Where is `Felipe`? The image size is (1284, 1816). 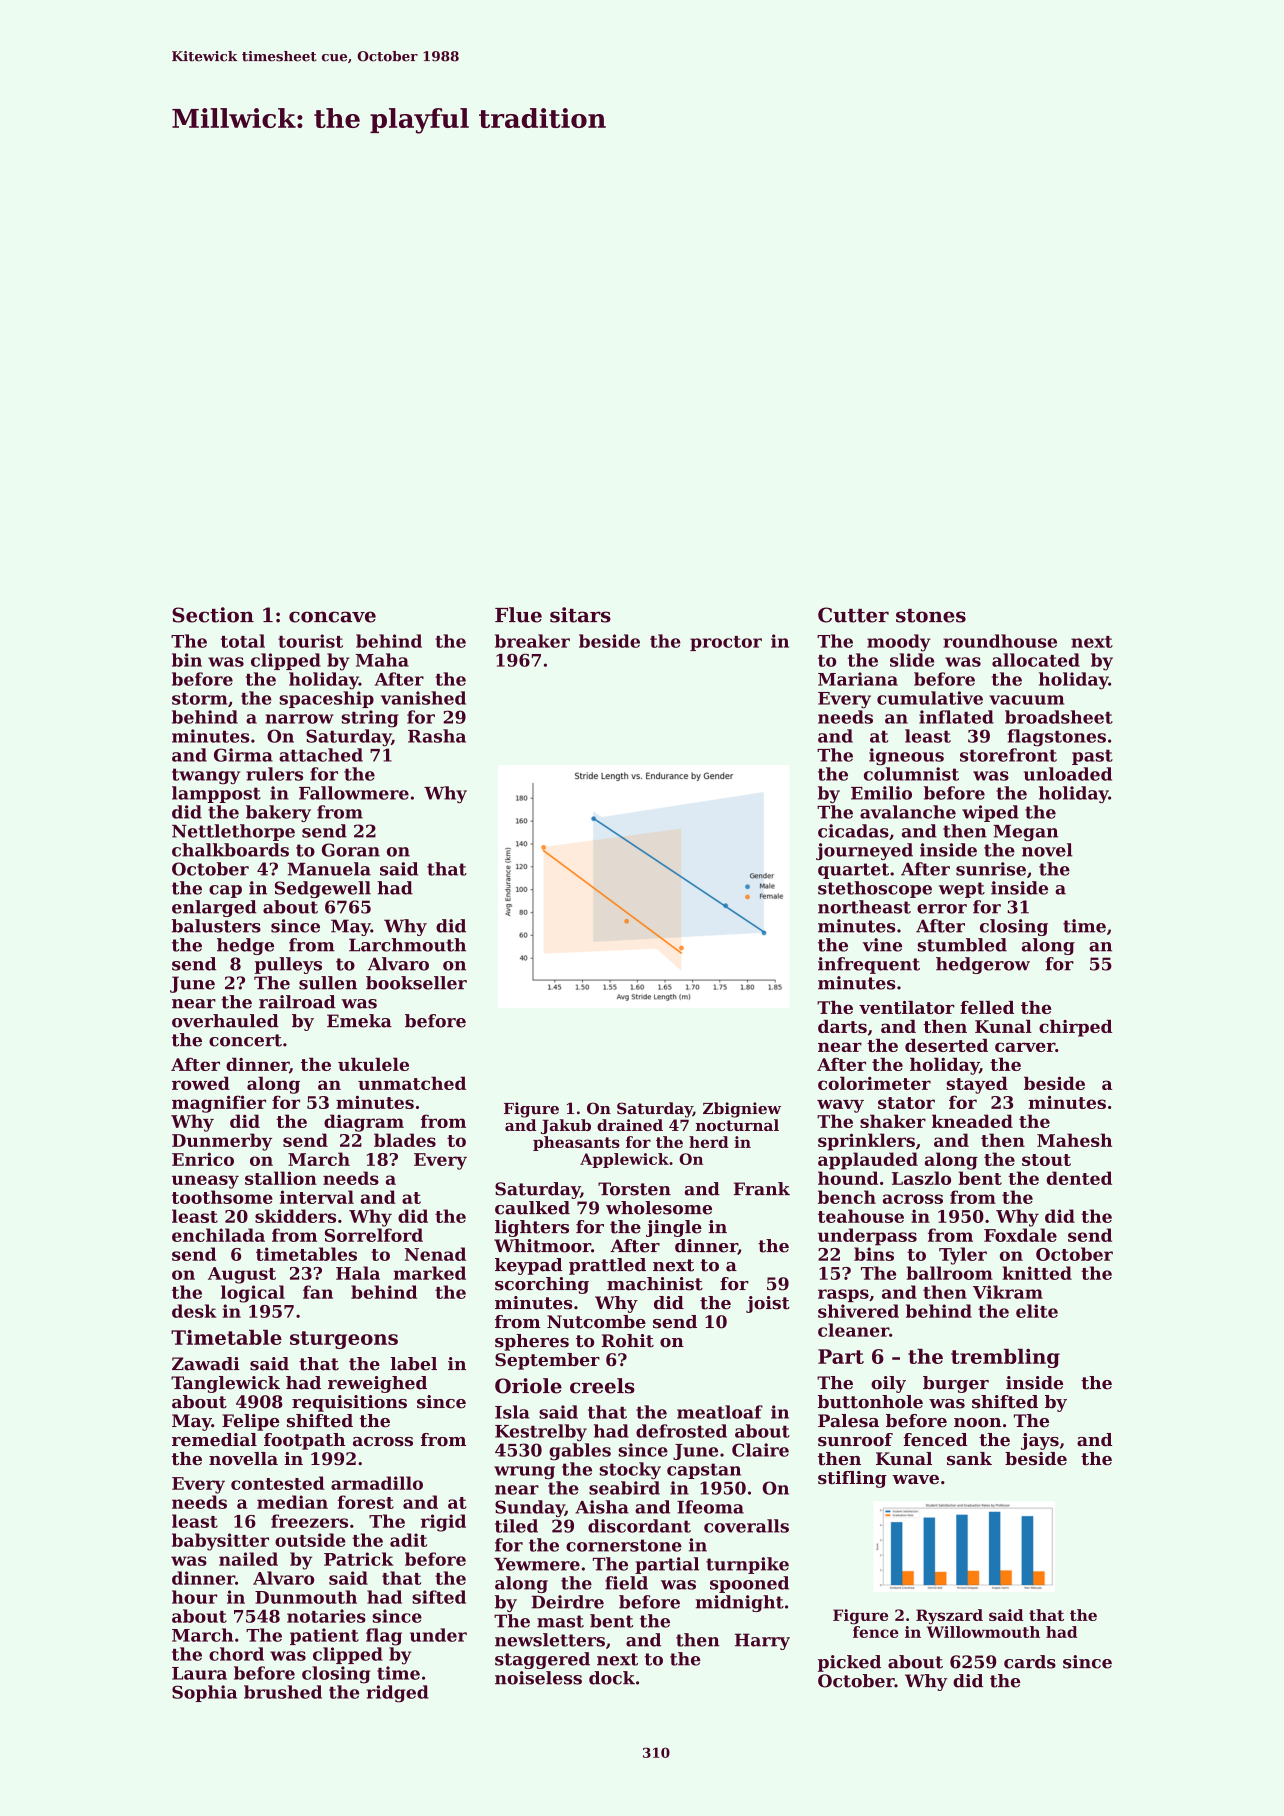
Felipe is located at coordinates (251, 1422).
